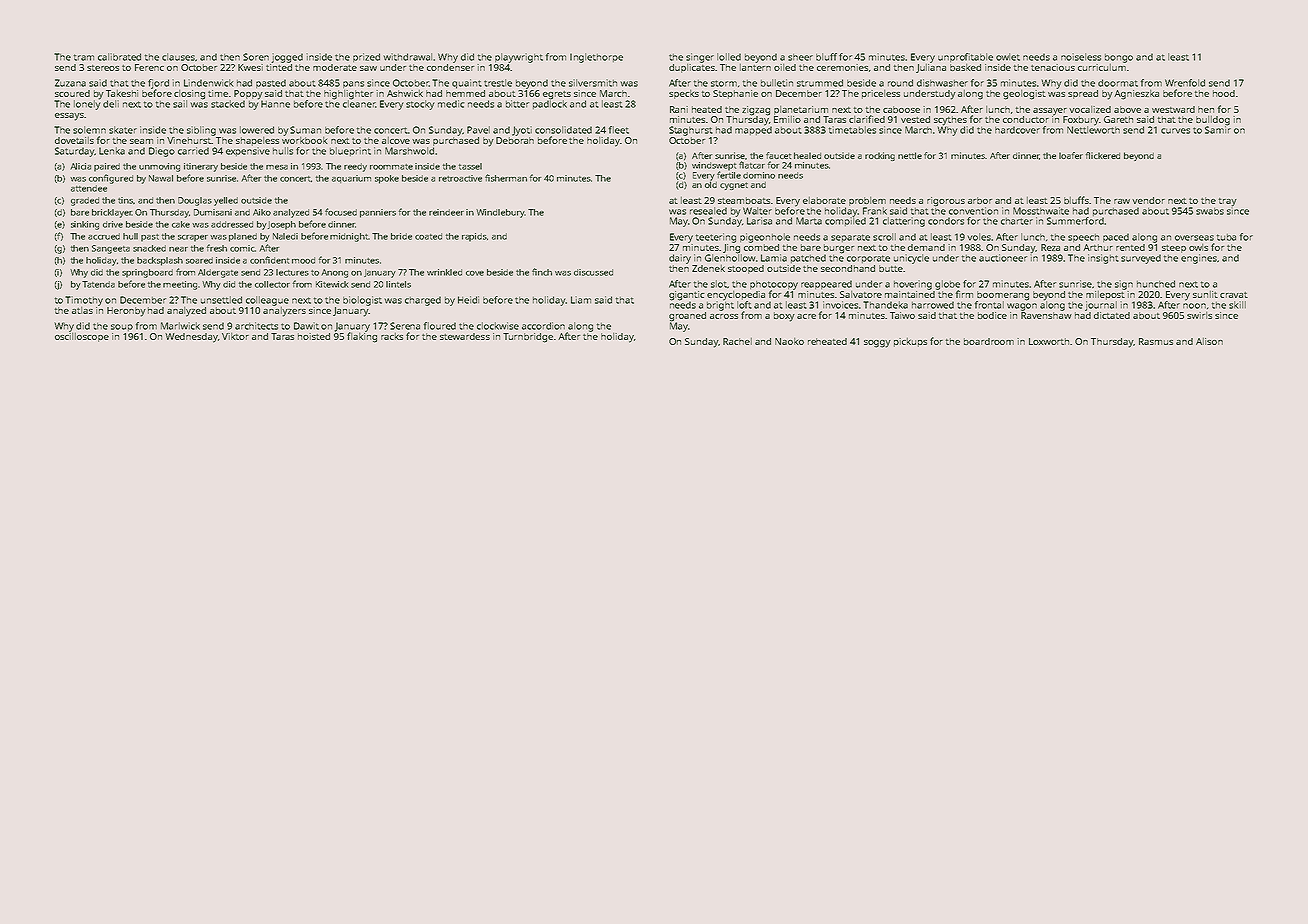  Describe the element at coordinates (1071, 155) in the screenshot. I see `loafer` at that location.
